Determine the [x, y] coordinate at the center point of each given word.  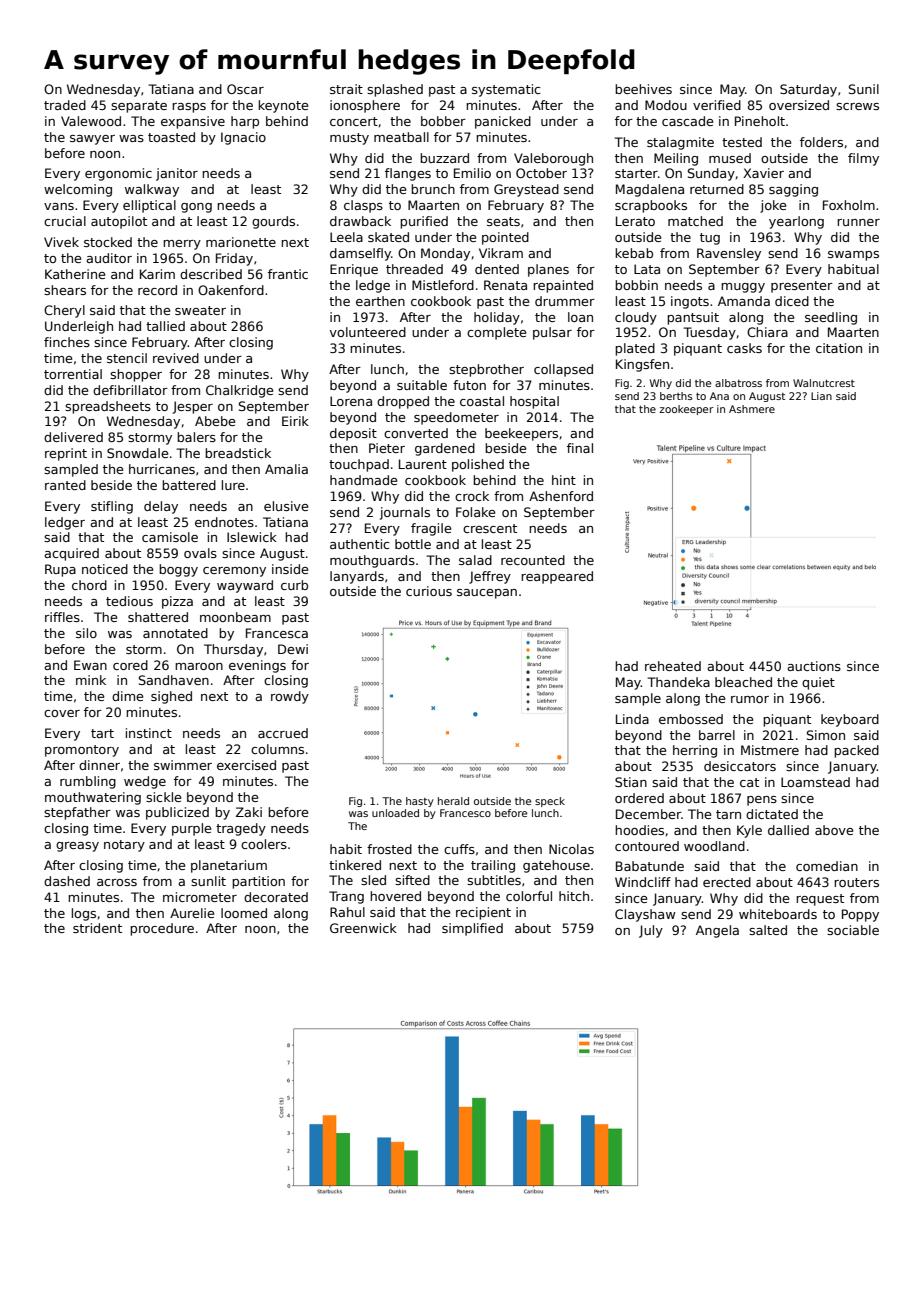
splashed [395, 90]
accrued [283, 733]
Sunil [864, 89]
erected [727, 882]
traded [65, 105]
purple [191, 829]
